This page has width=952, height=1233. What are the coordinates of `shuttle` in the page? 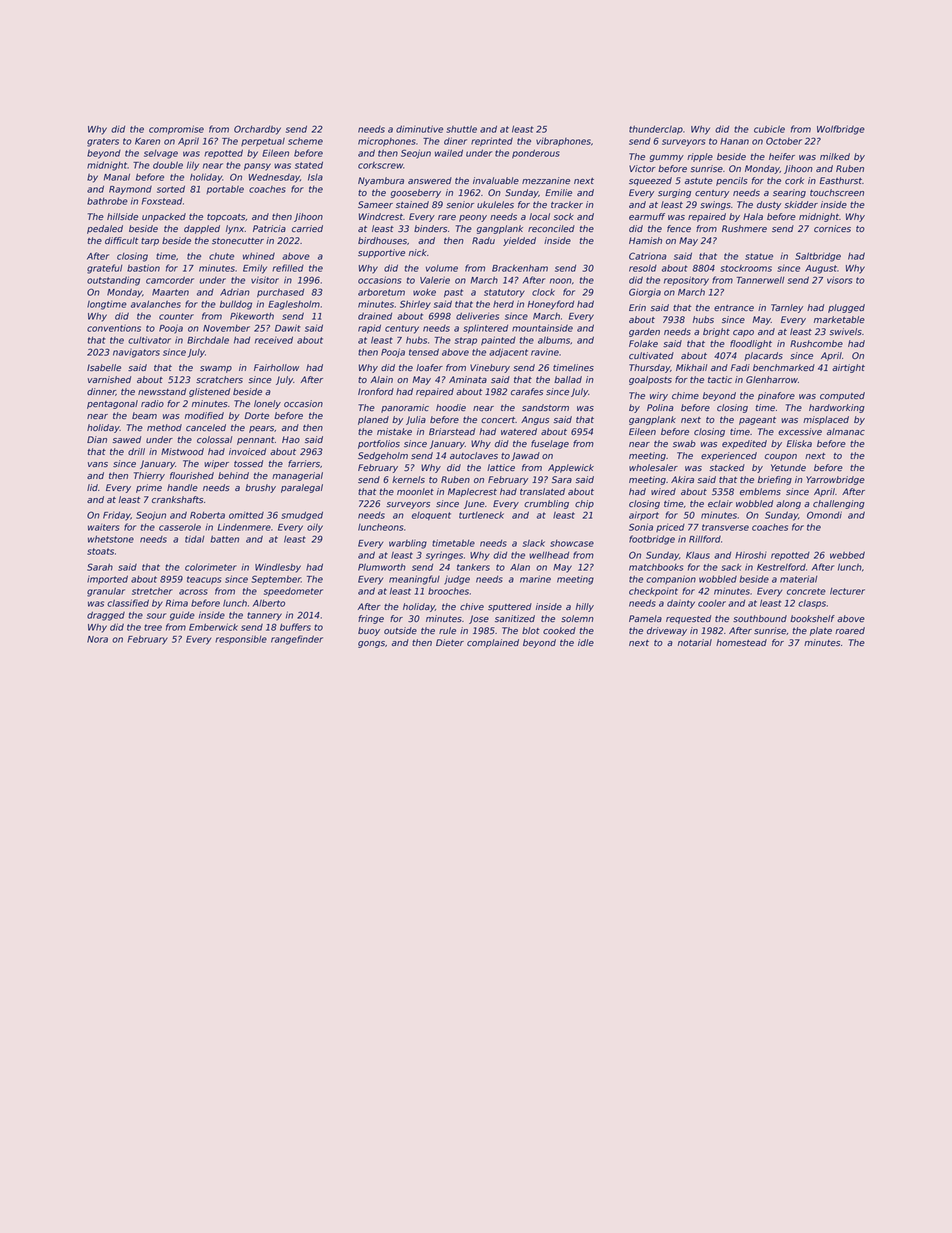 It's located at (461, 129).
